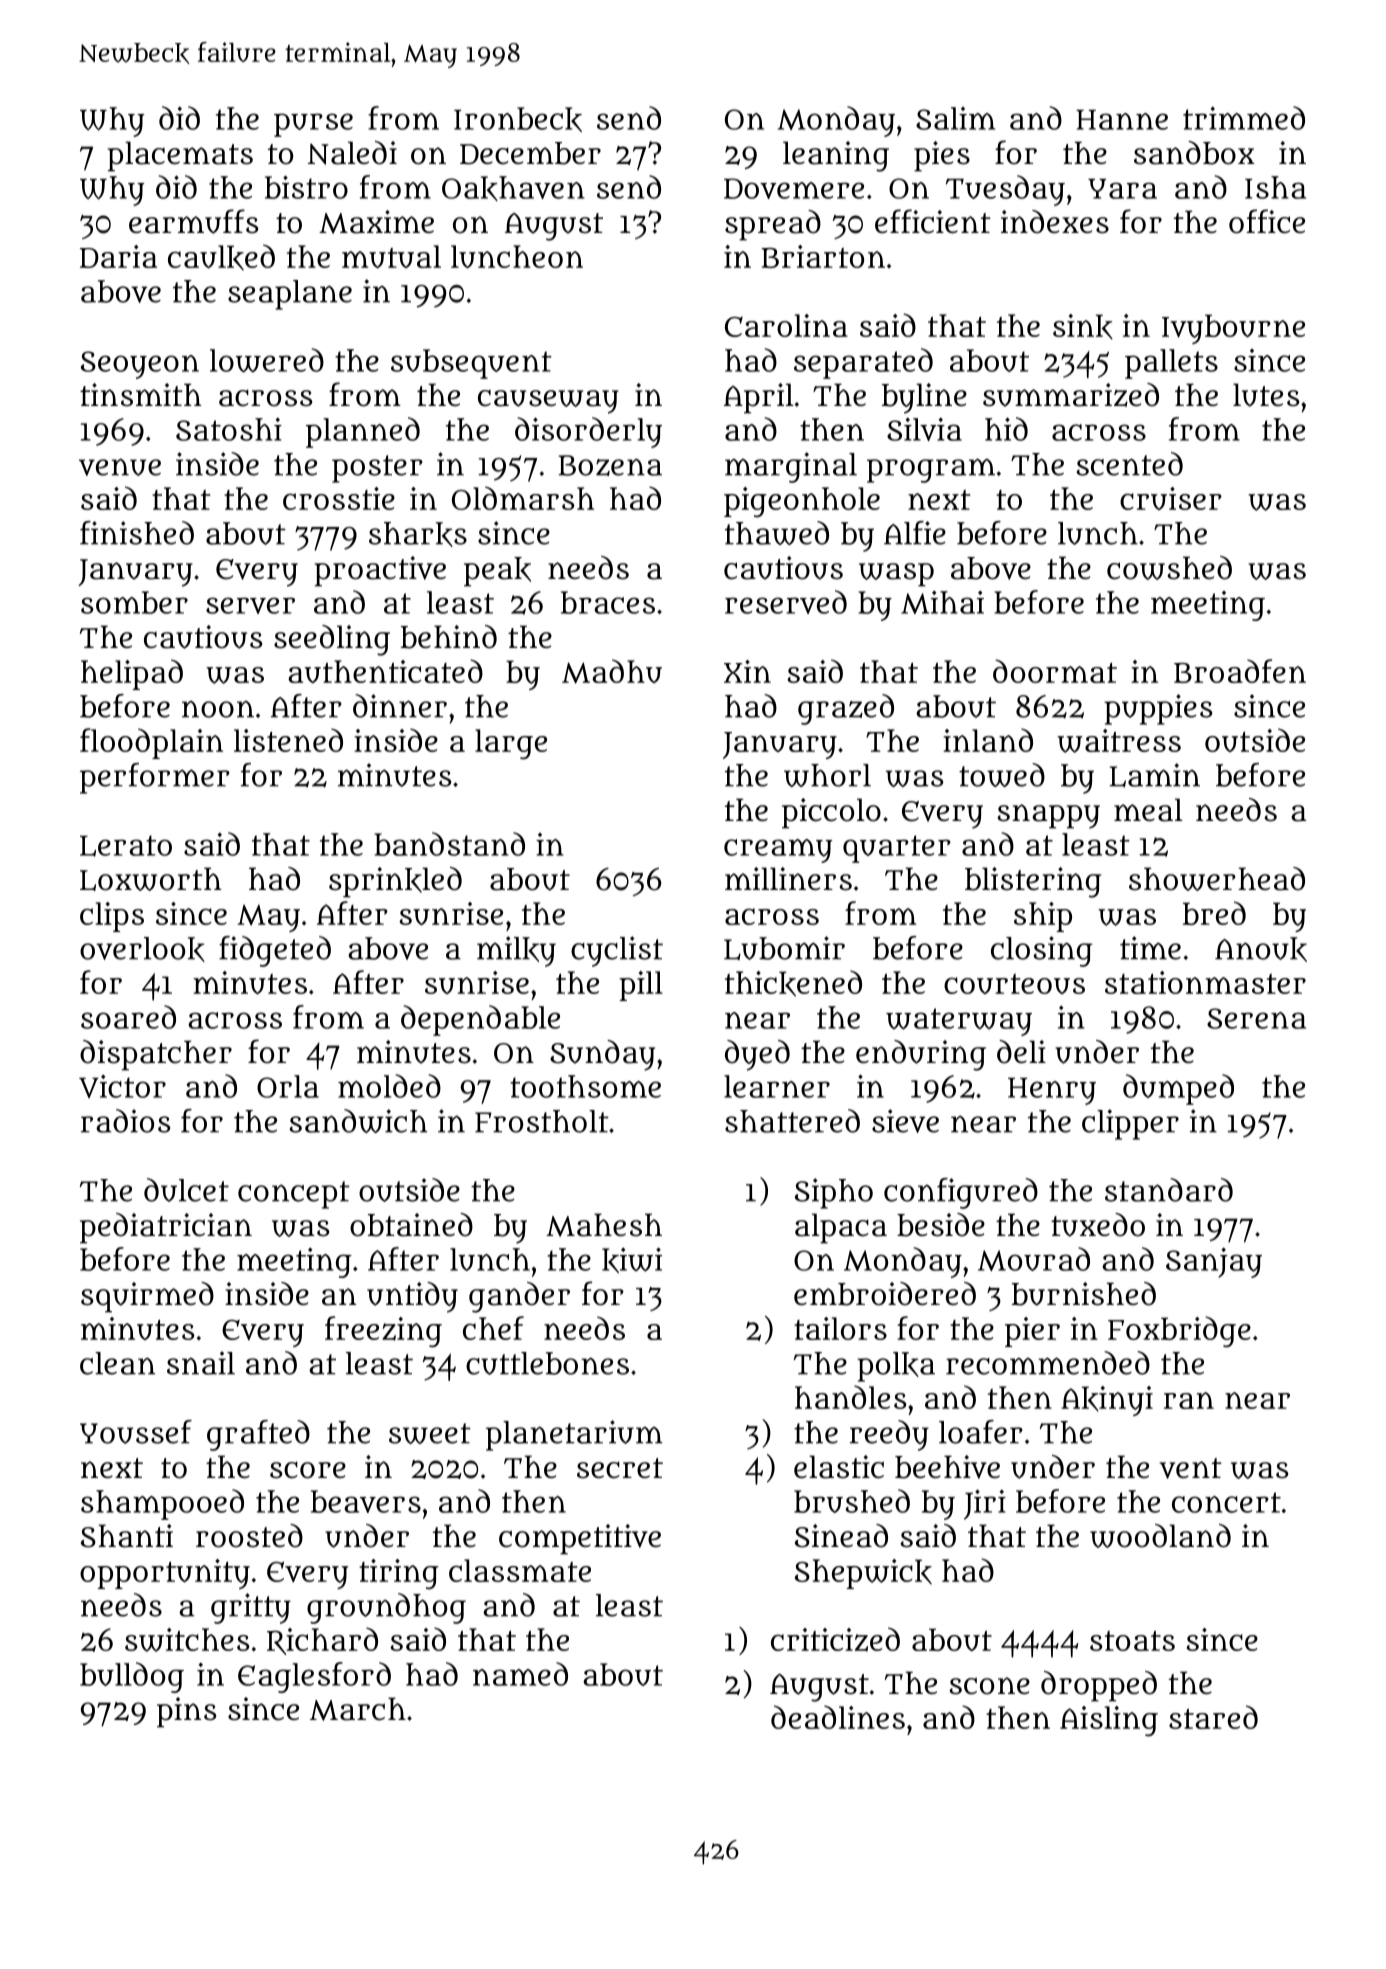  Describe the element at coordinates (140, 365) in the screenshot. I see `Seoyeon` at that location.
